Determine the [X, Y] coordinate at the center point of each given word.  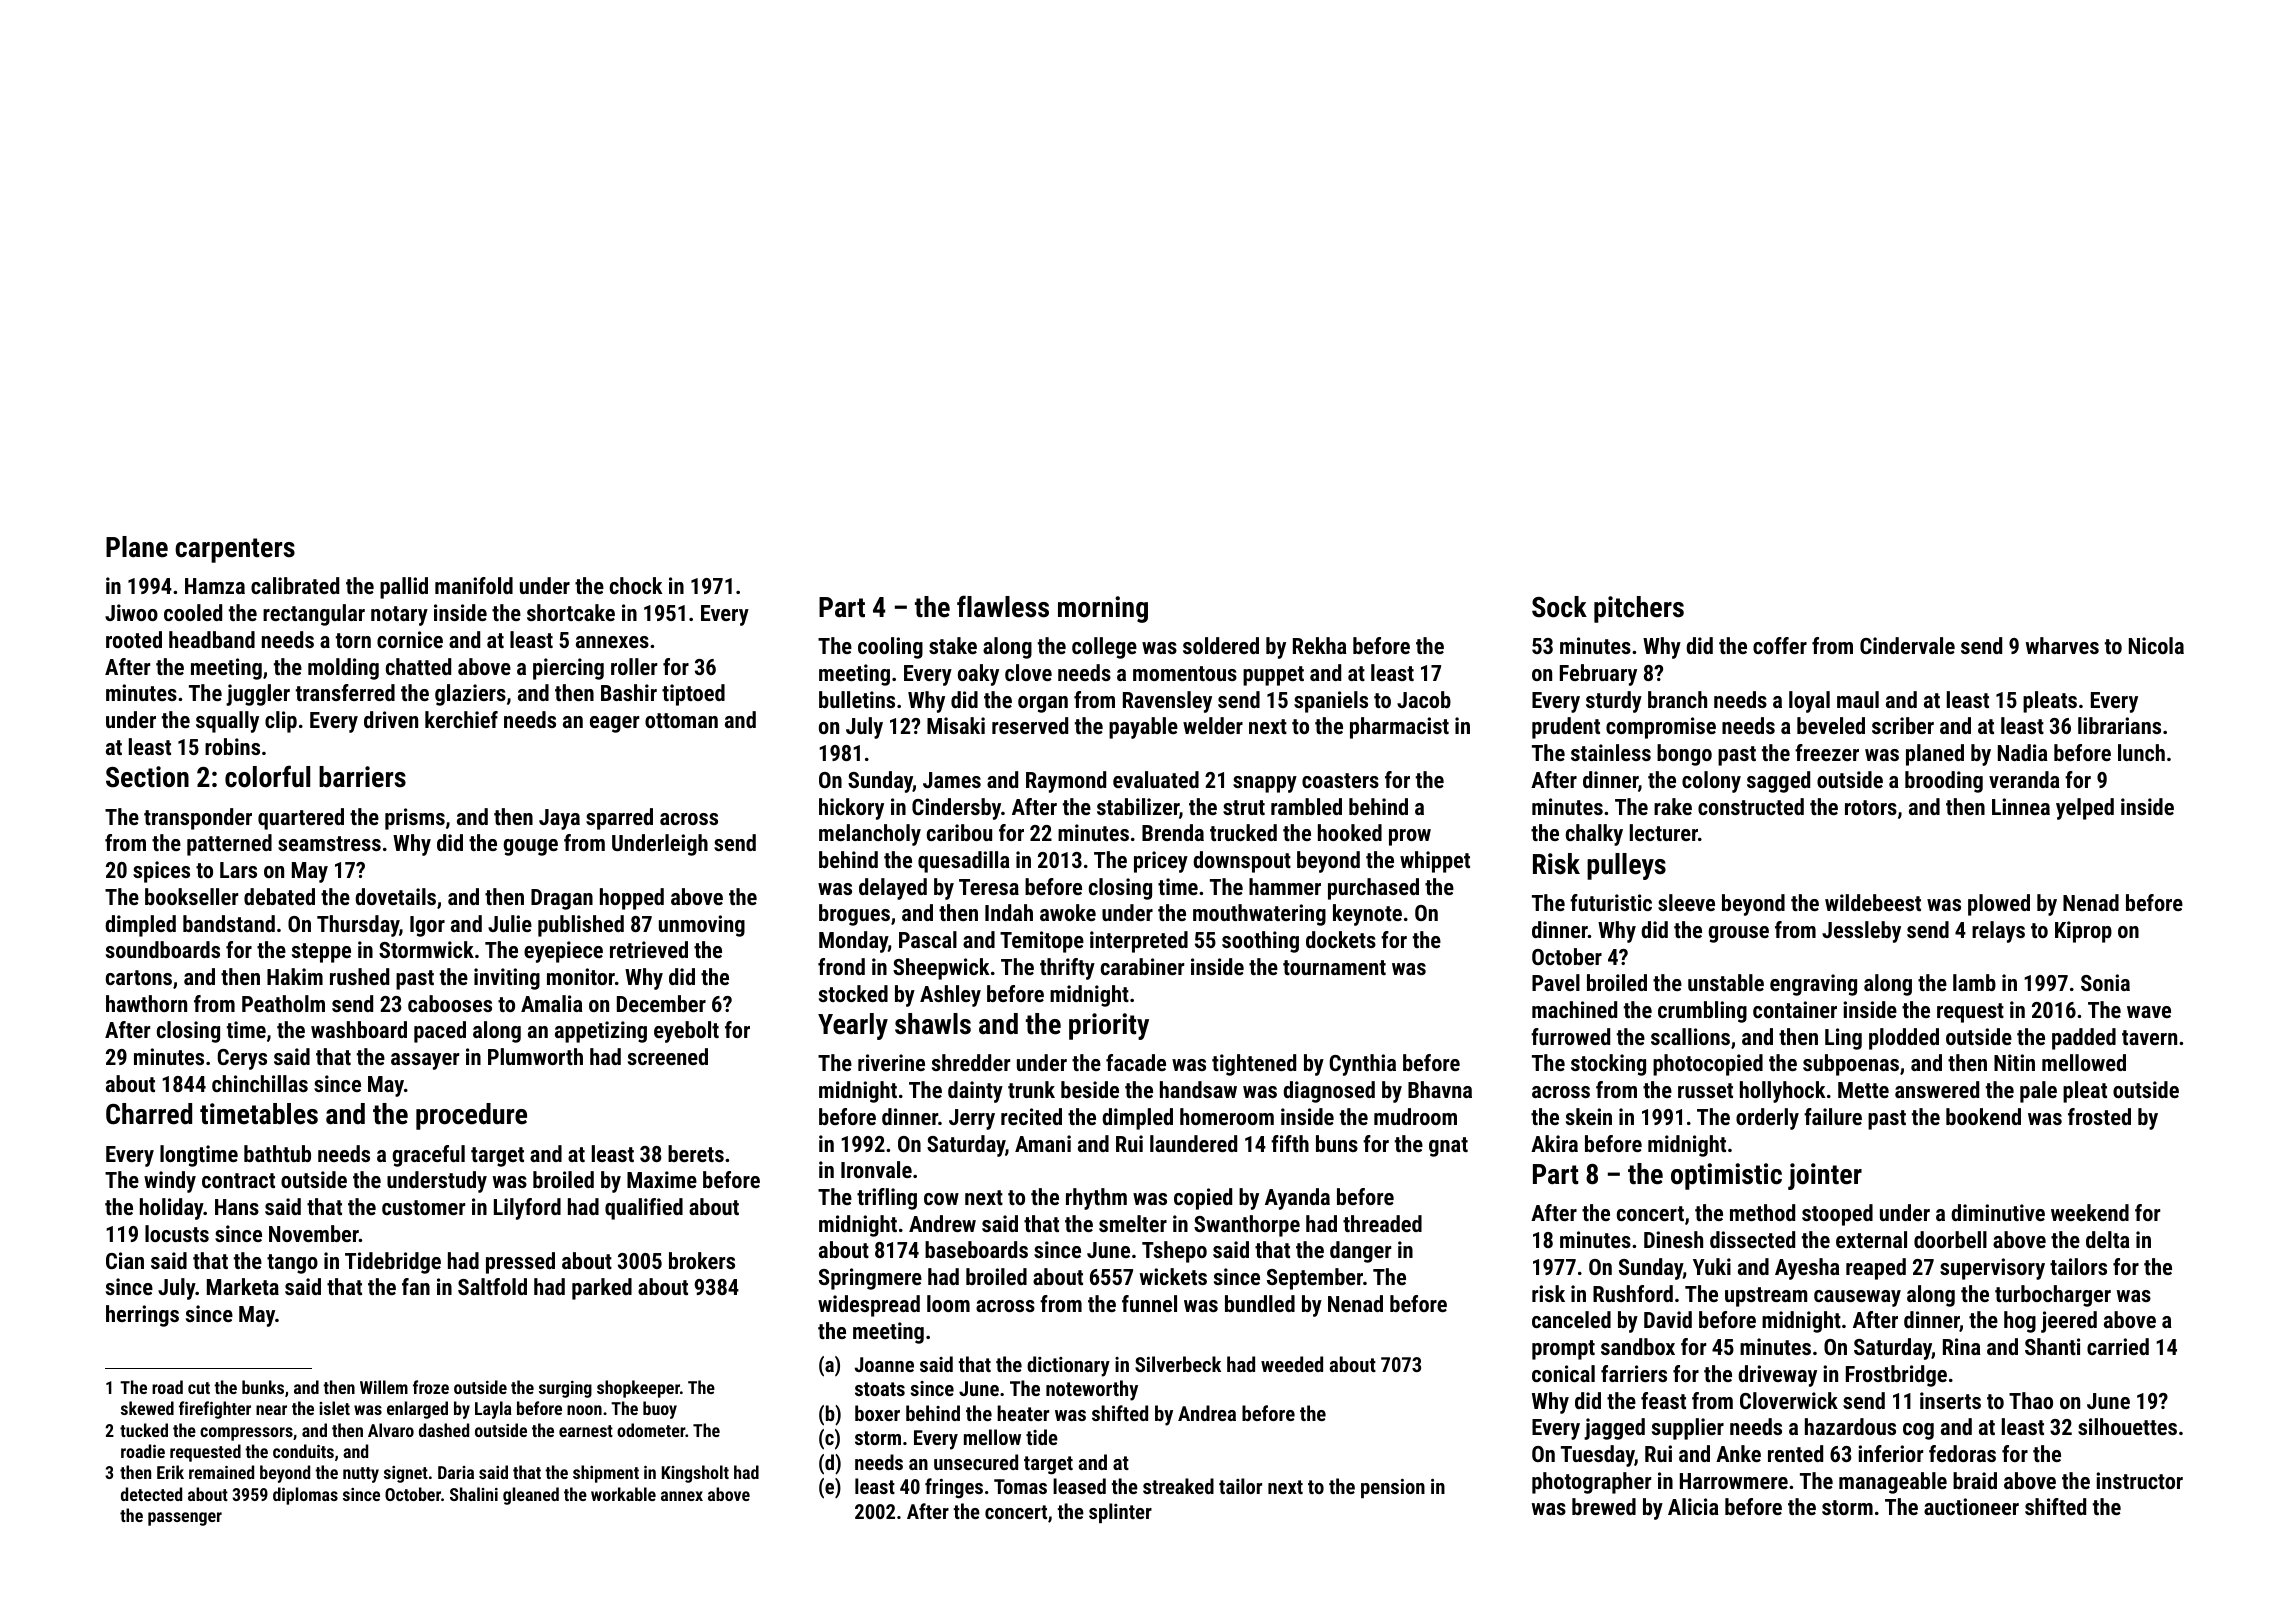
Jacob [1424, 699]
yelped [2085, 809]
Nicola [2156, 645]
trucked [1243, 832]
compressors [246, 1434]
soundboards [163, 949]
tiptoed [693, 695]
